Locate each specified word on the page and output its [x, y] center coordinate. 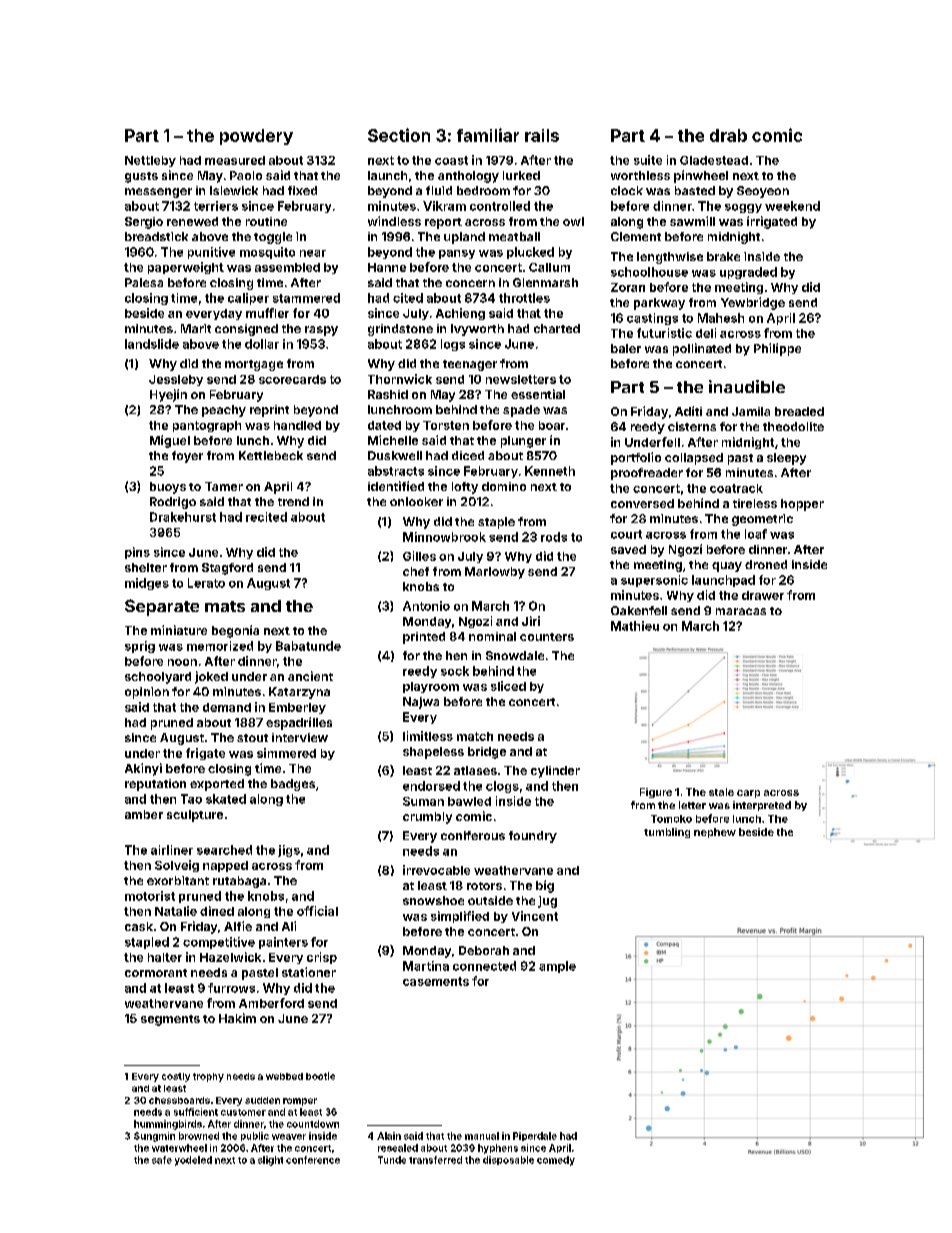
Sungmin [154, 1137]
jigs [289, 851]
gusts [141, 177]
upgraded [748, 273]
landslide [152, 344]
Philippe [777, 349]
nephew [715, 833]
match [475, 736]
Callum [549, 267]
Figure [656, 793]
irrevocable [436, 870]
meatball [514, 236]
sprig [140, 647]
